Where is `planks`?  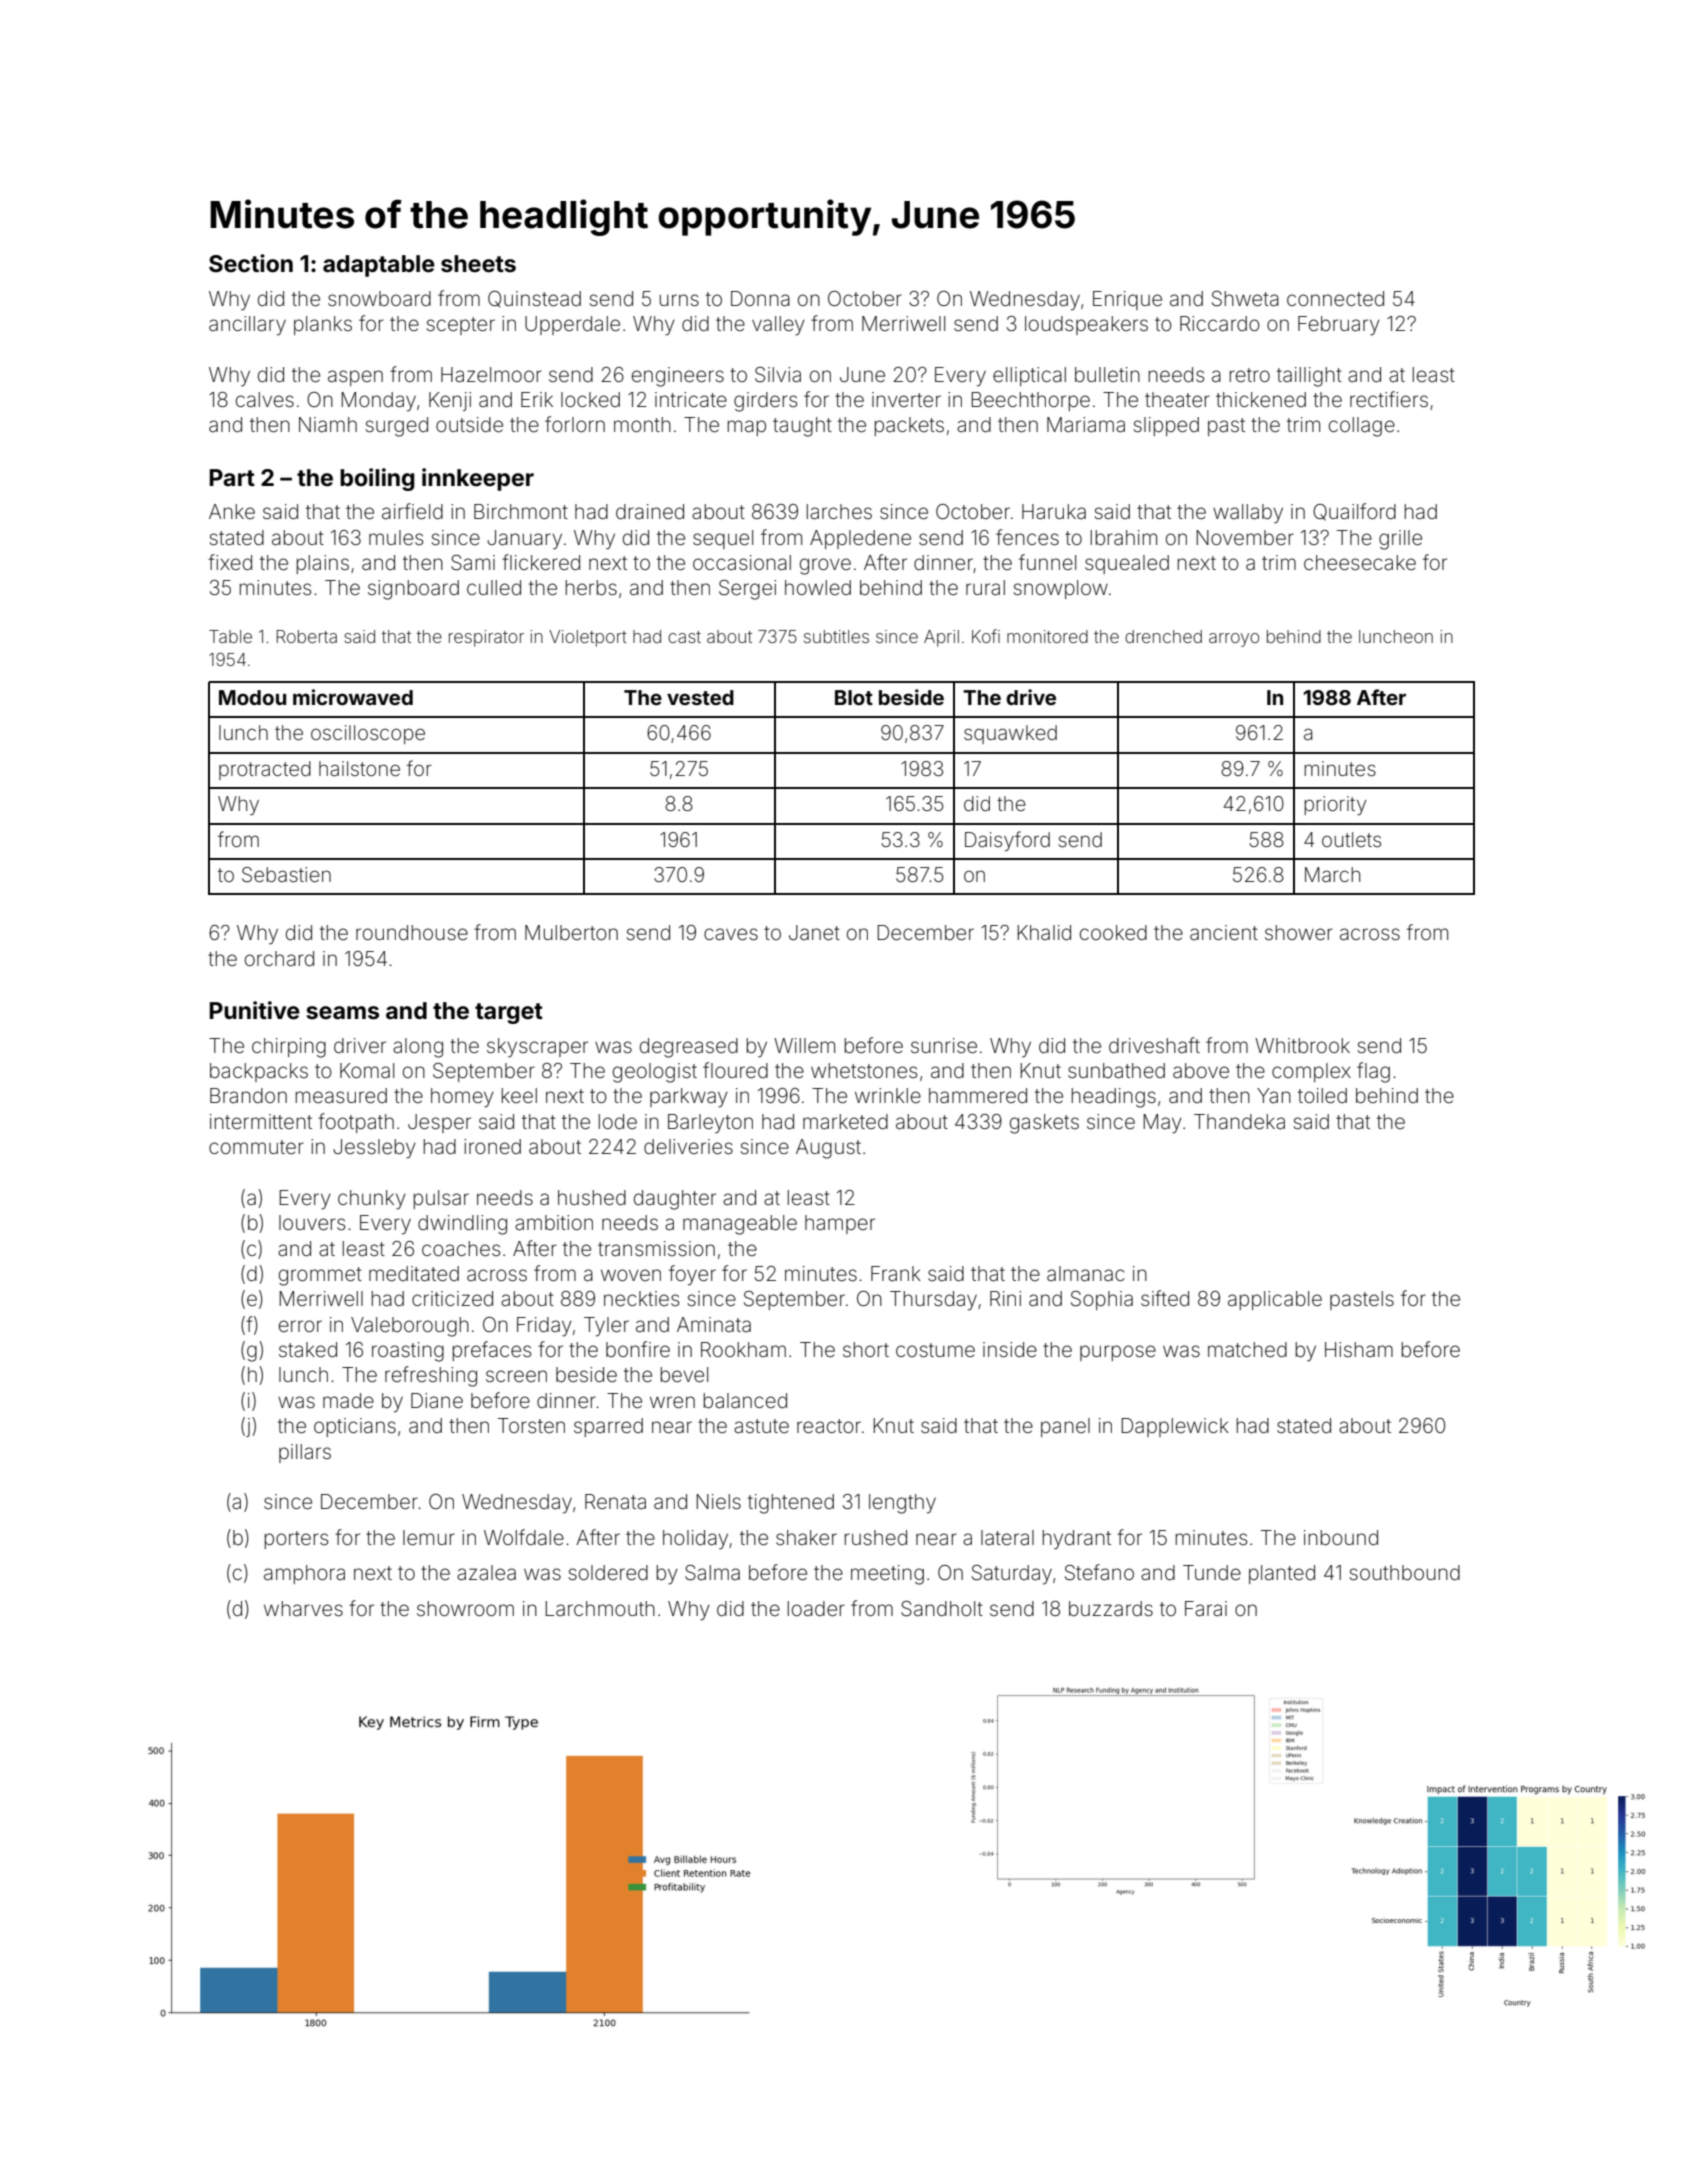
planks is located at coordinates (323, 325).
